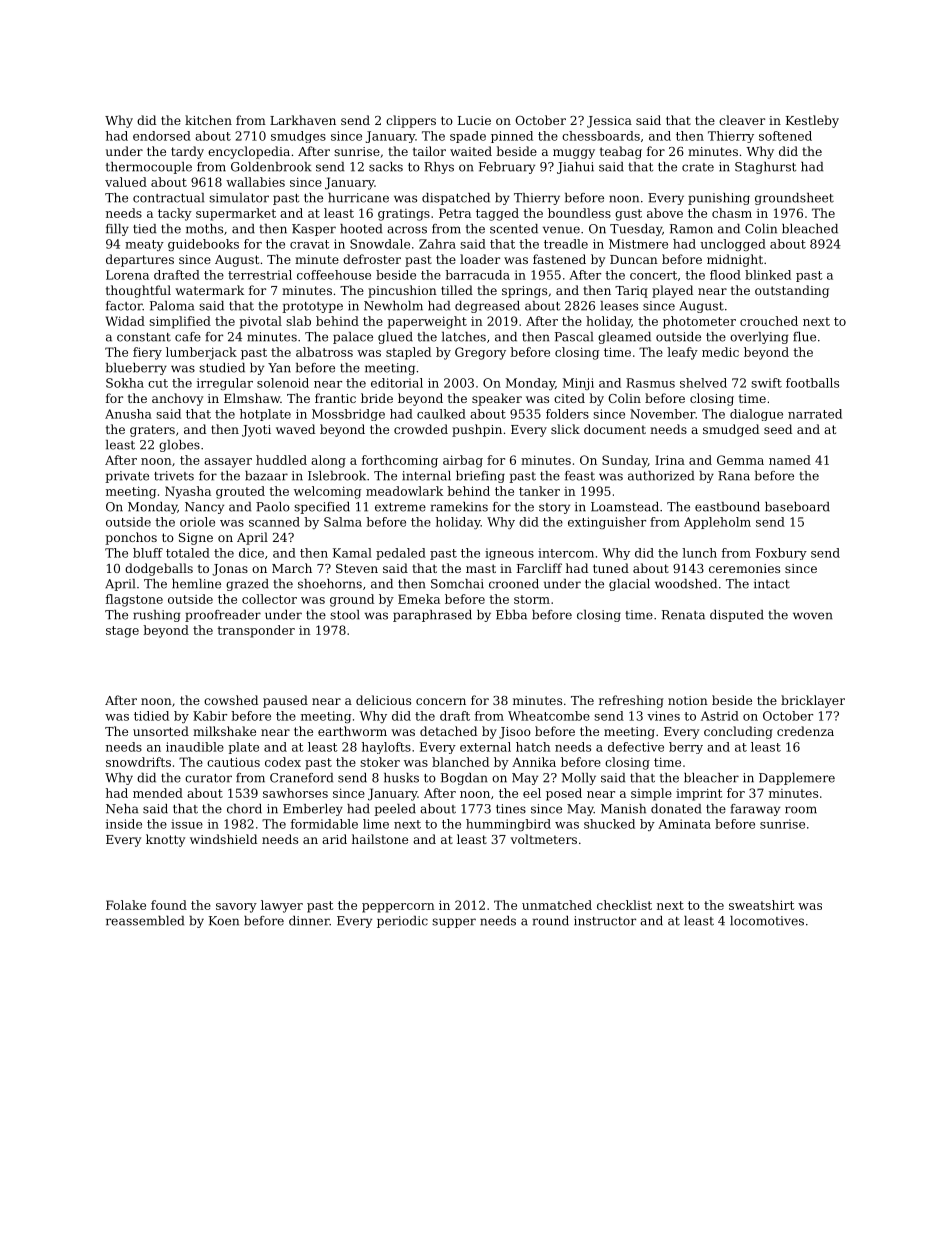 The height and width of the page is (1233, 952). What do you see at coordinates (408, 353) in the page?
I see `stapled` at bounding box center [408, 353].
